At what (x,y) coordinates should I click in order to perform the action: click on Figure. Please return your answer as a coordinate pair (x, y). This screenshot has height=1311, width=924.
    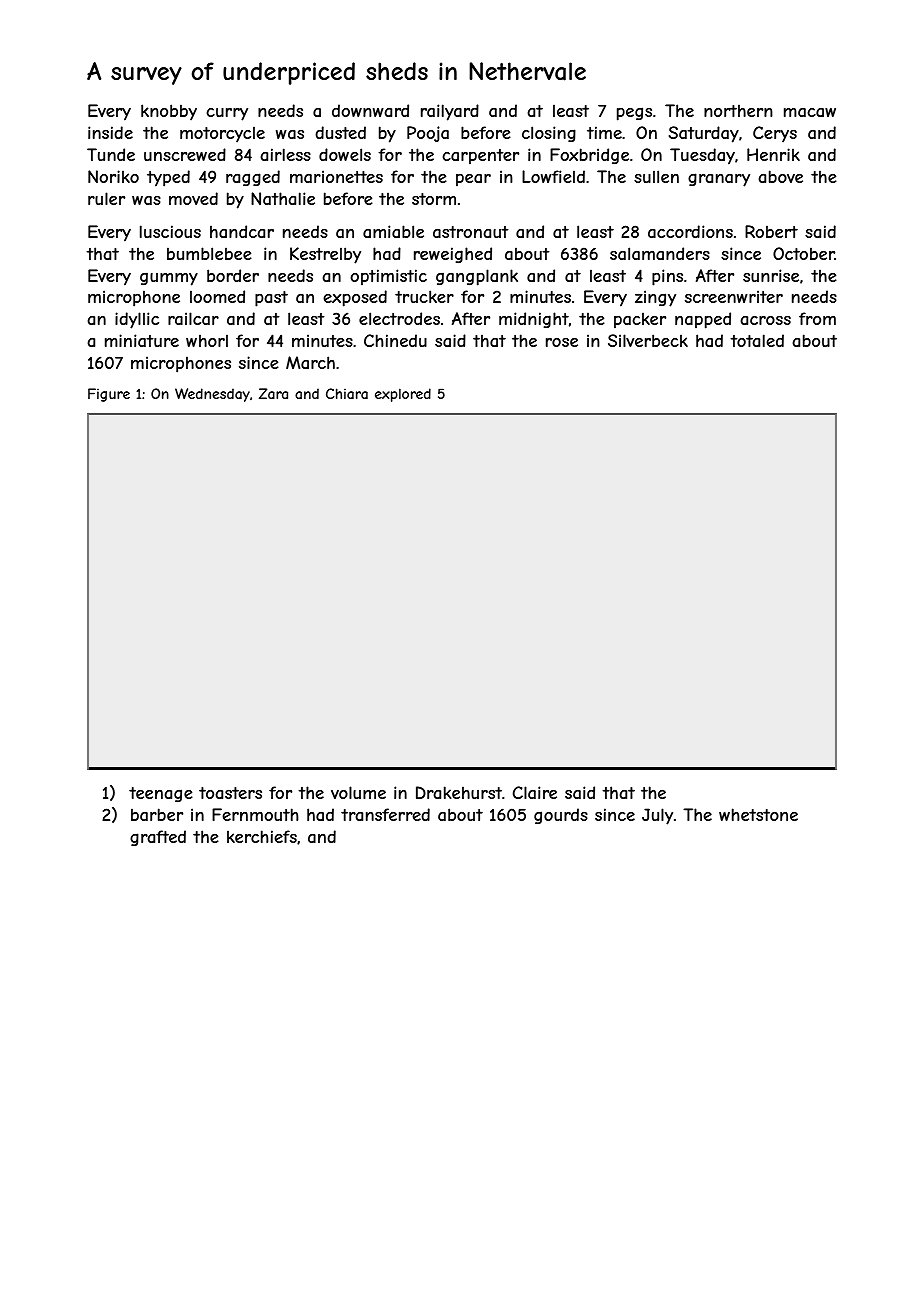
    Looking at the image, I should click on (109, 395).
